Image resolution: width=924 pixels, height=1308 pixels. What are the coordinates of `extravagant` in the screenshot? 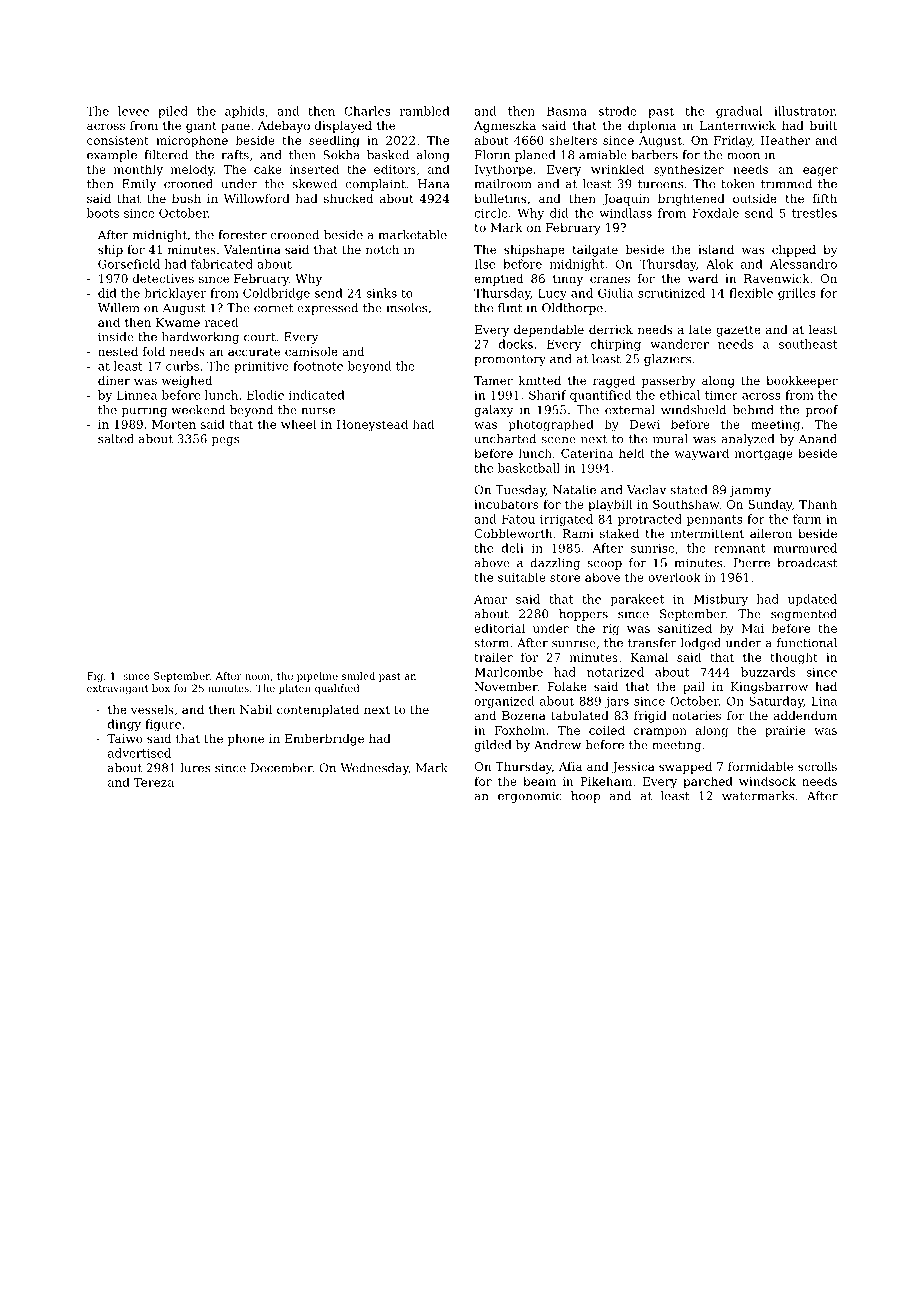 It's located at (118, 689).
